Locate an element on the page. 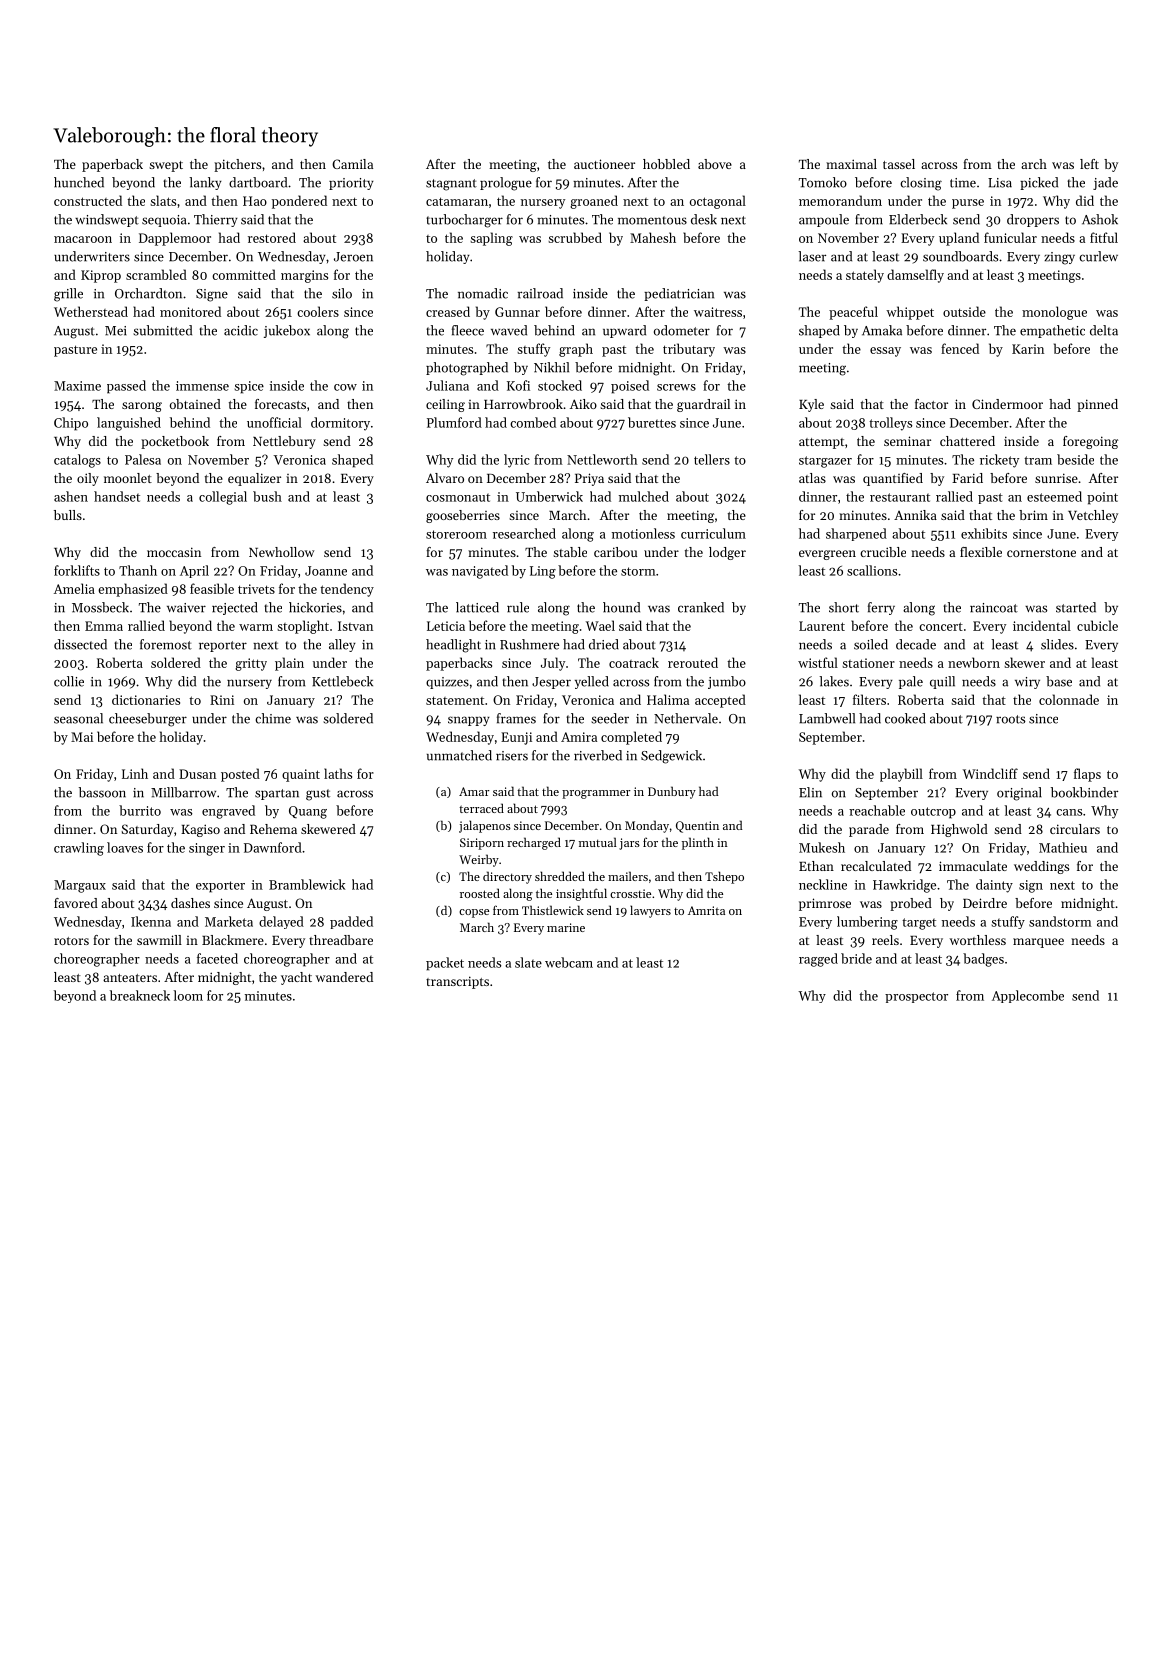 This document has height=1658, width=1172. flexible is located at coordinates (981, 552).
